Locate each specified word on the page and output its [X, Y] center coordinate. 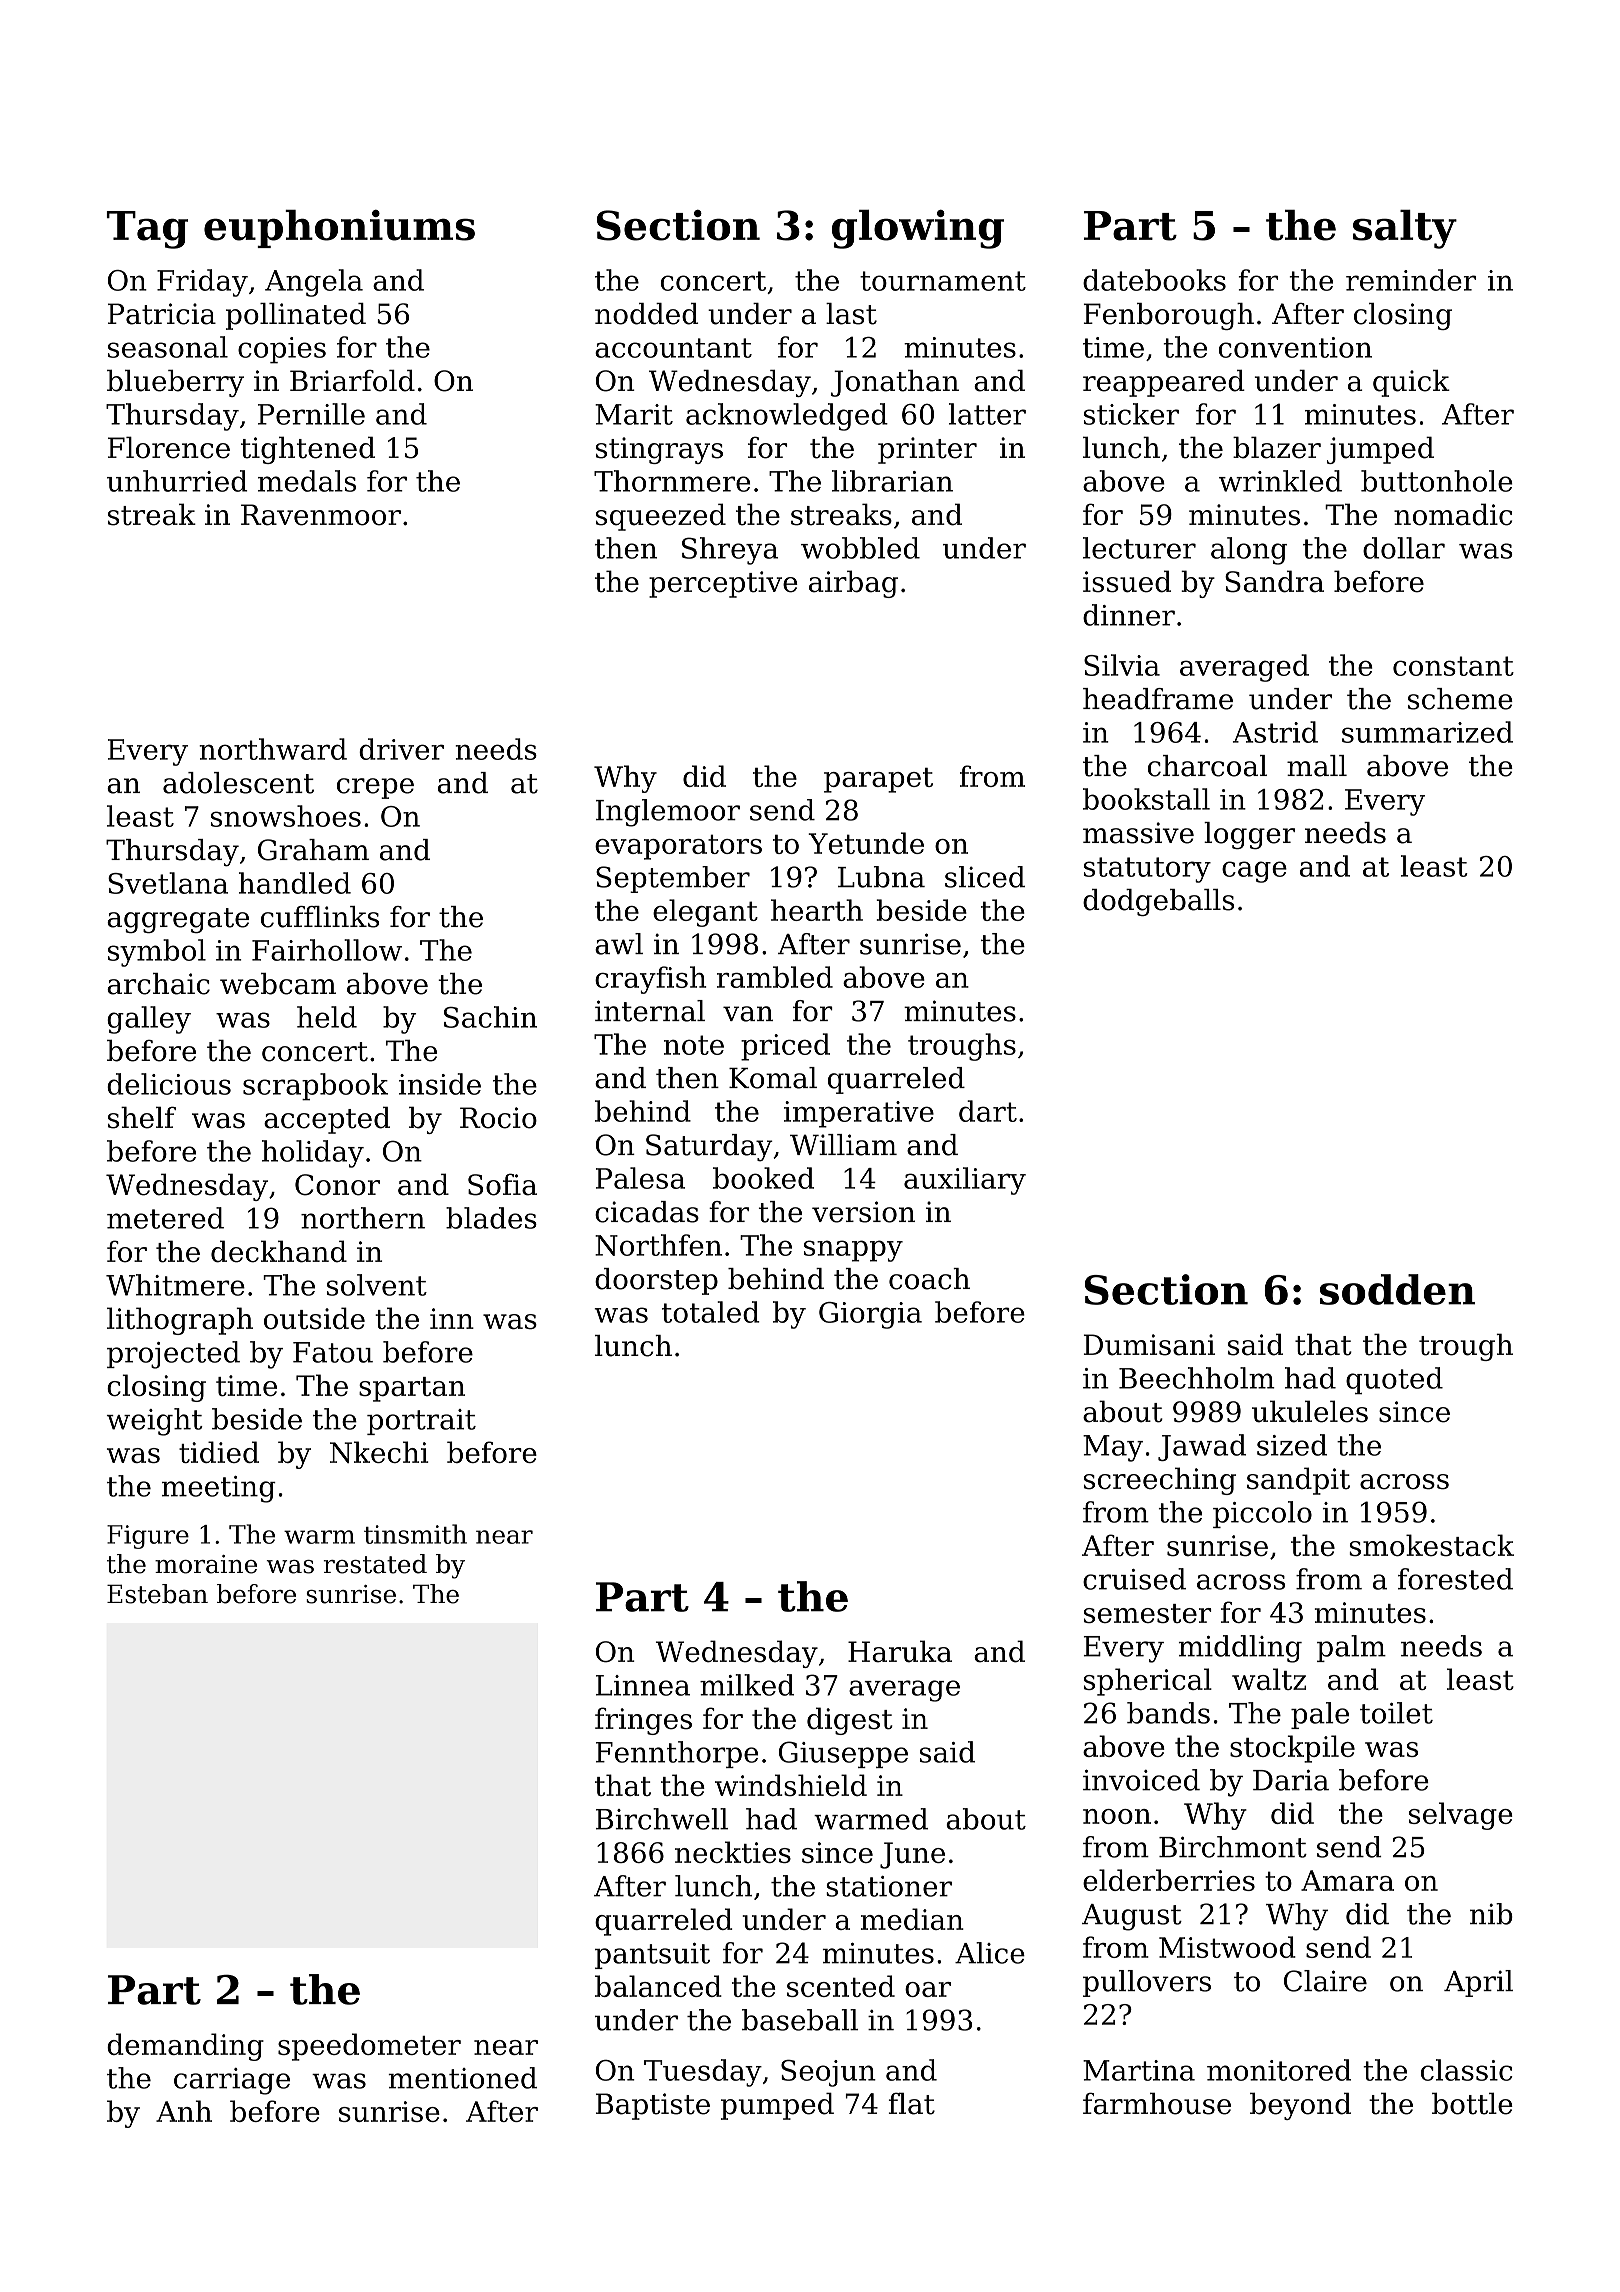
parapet [878, 780]
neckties [733, 1852]
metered [165, 1218]
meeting [219, 1489]
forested [1455, 1579]
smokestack [1431, 1545]
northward [273, 749]
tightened [308, 450]
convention [1295, 347]
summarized [1427, 732]
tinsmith [415, 1534]
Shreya [730, 551]
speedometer [369, 2047]
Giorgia [870, 1315]
